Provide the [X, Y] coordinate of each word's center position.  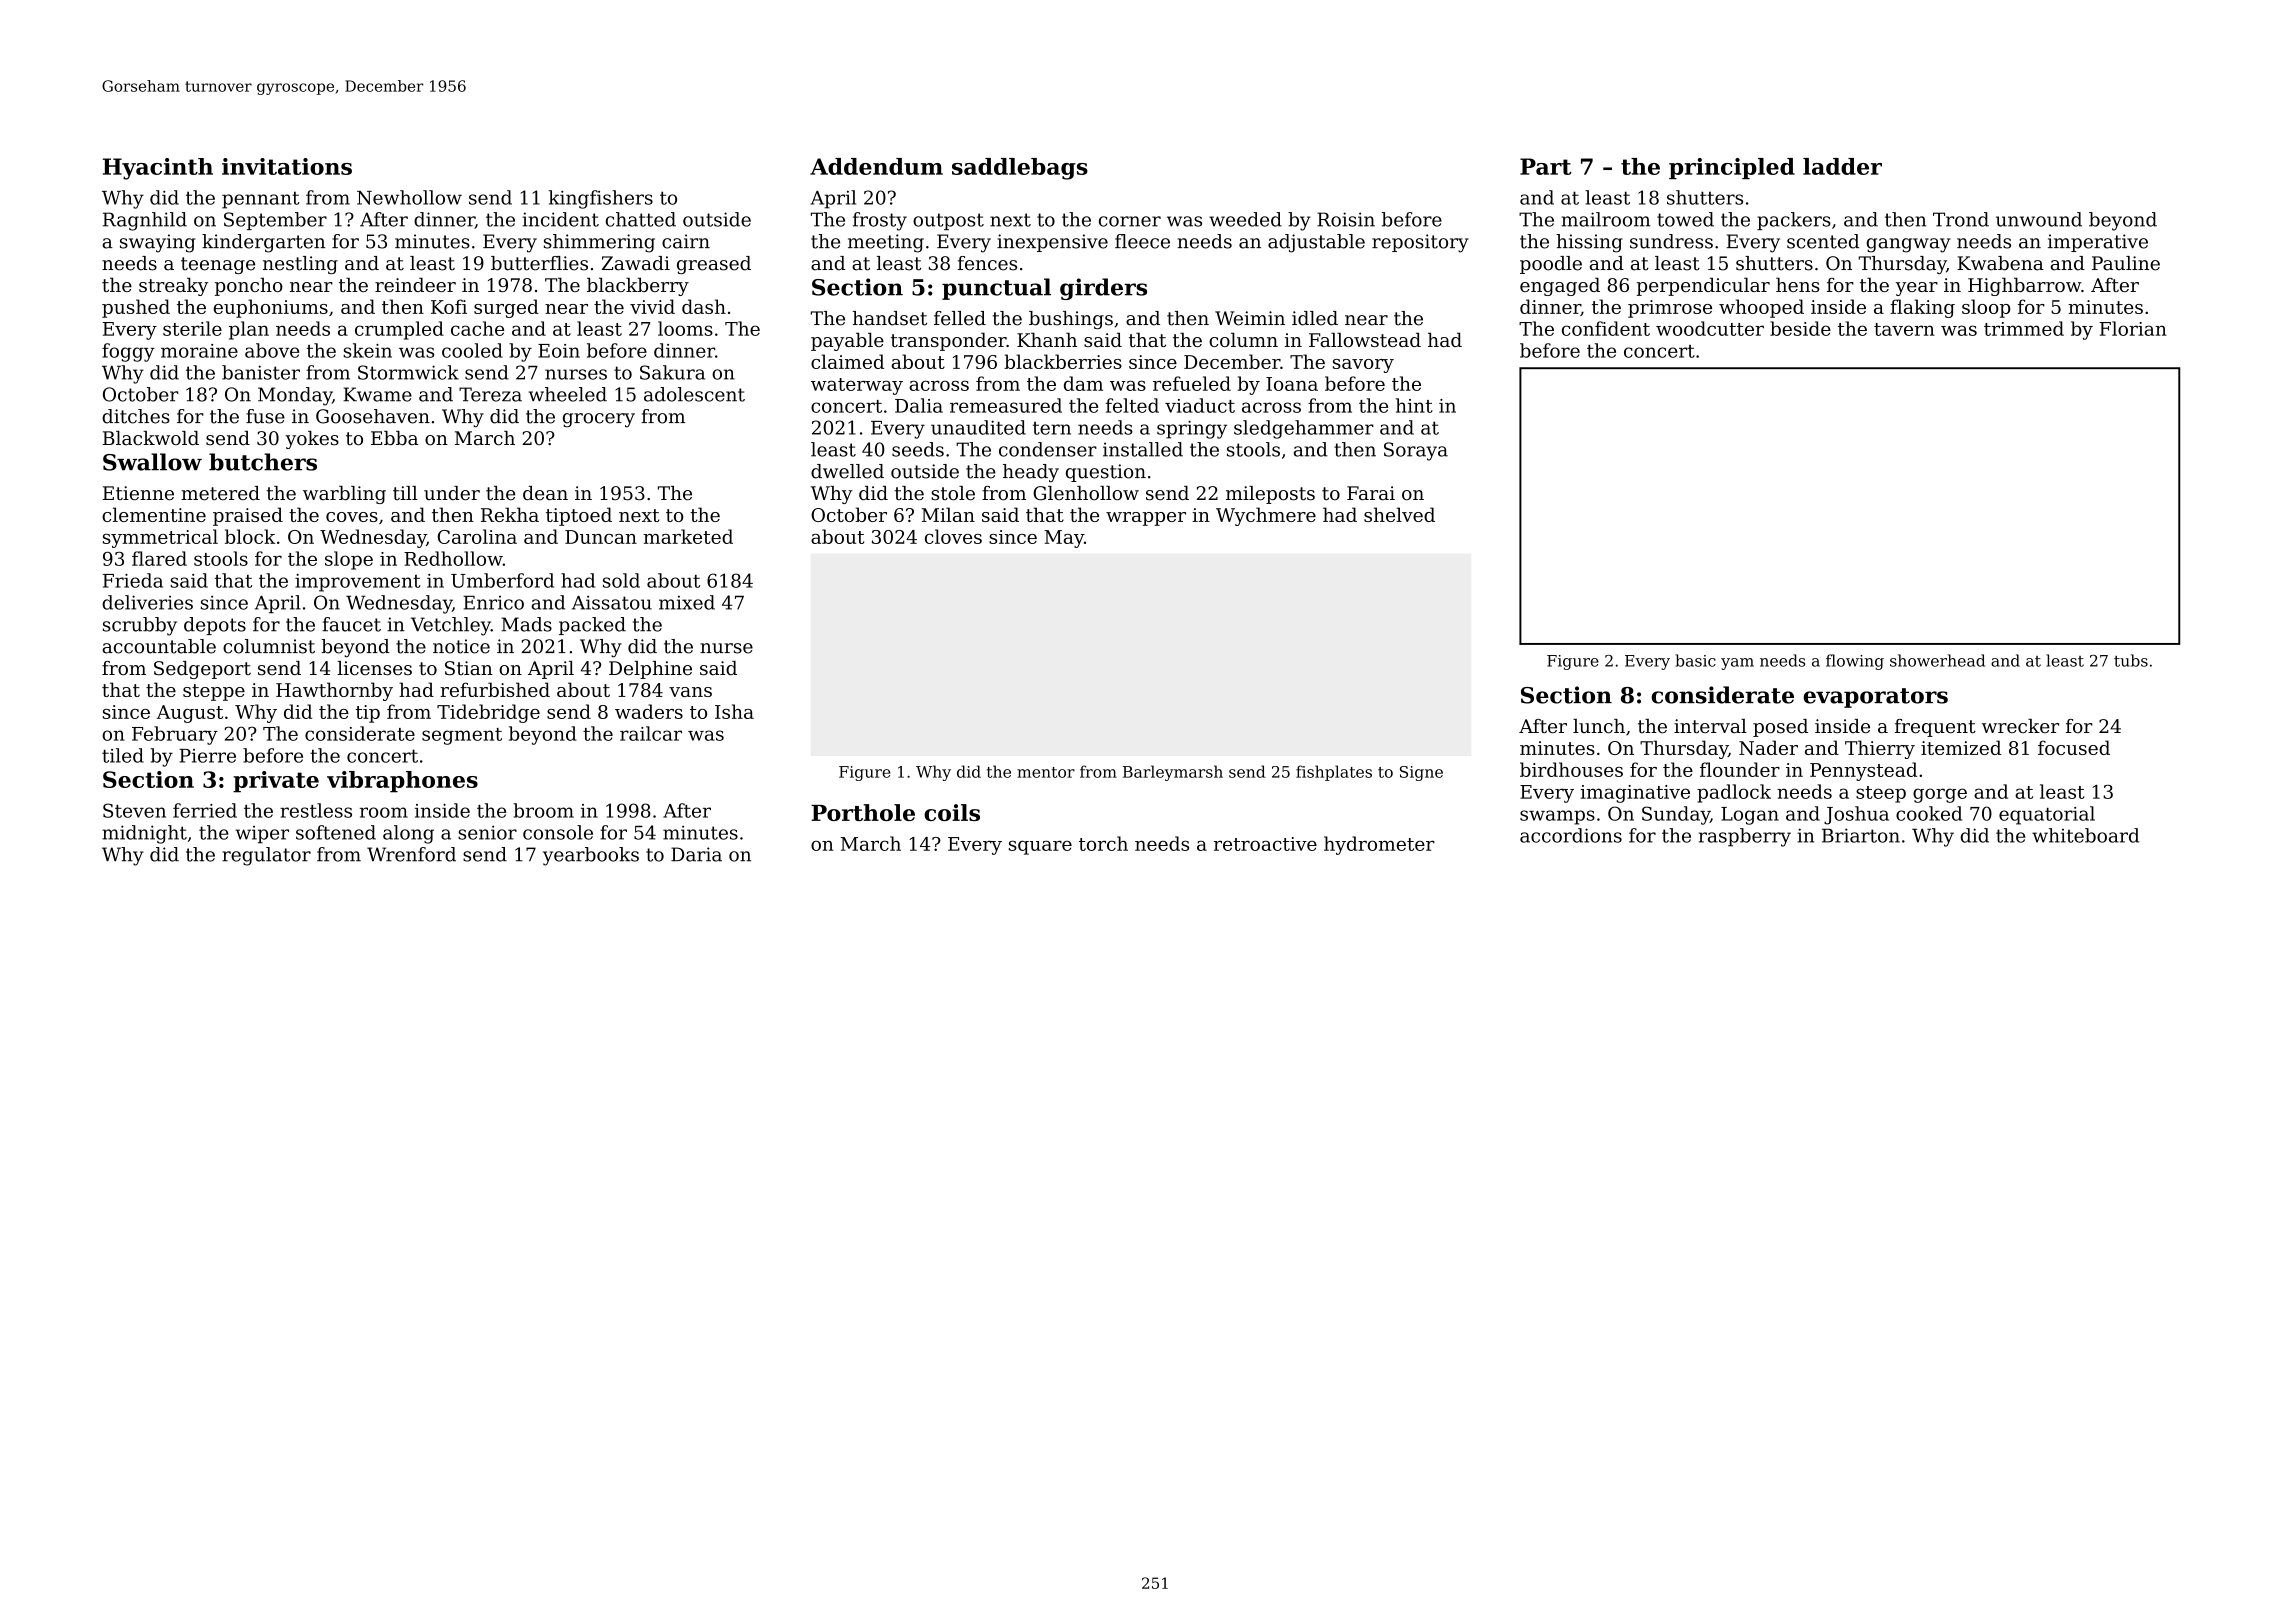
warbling [344, 495]
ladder [1842, 166]
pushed [136, 308]
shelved [1399, 514]
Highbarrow [2024, 286]
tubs [2131, 660]
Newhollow [409, 197]
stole [953, 493]
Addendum [876, 166]
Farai [1371, 493]
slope [349, 560]
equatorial [2047, 815]
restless [316, 810]
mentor [1046, 772]
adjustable [1316, 243]
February [175, 735]
